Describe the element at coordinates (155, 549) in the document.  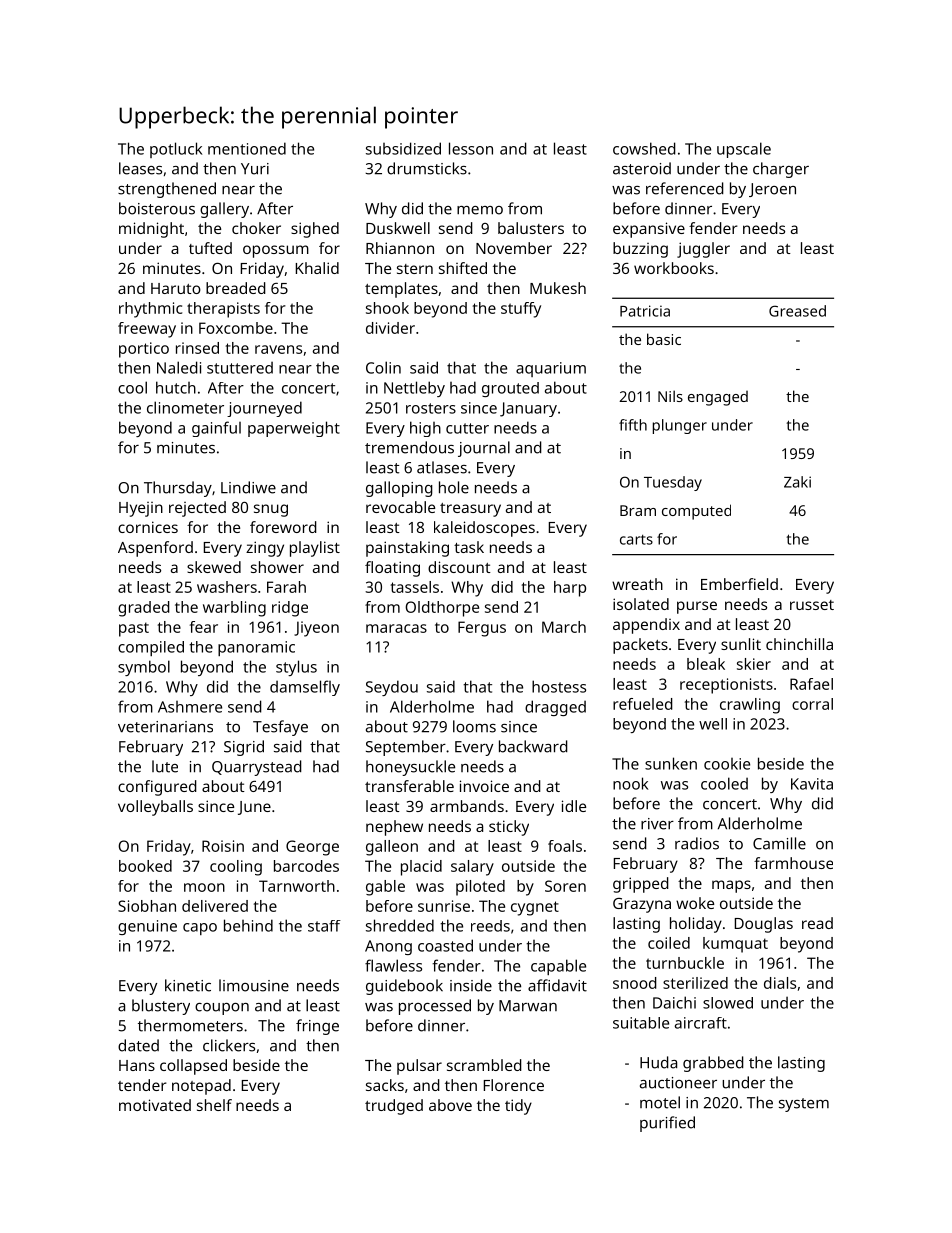
I see `Aspenford` at that location.
